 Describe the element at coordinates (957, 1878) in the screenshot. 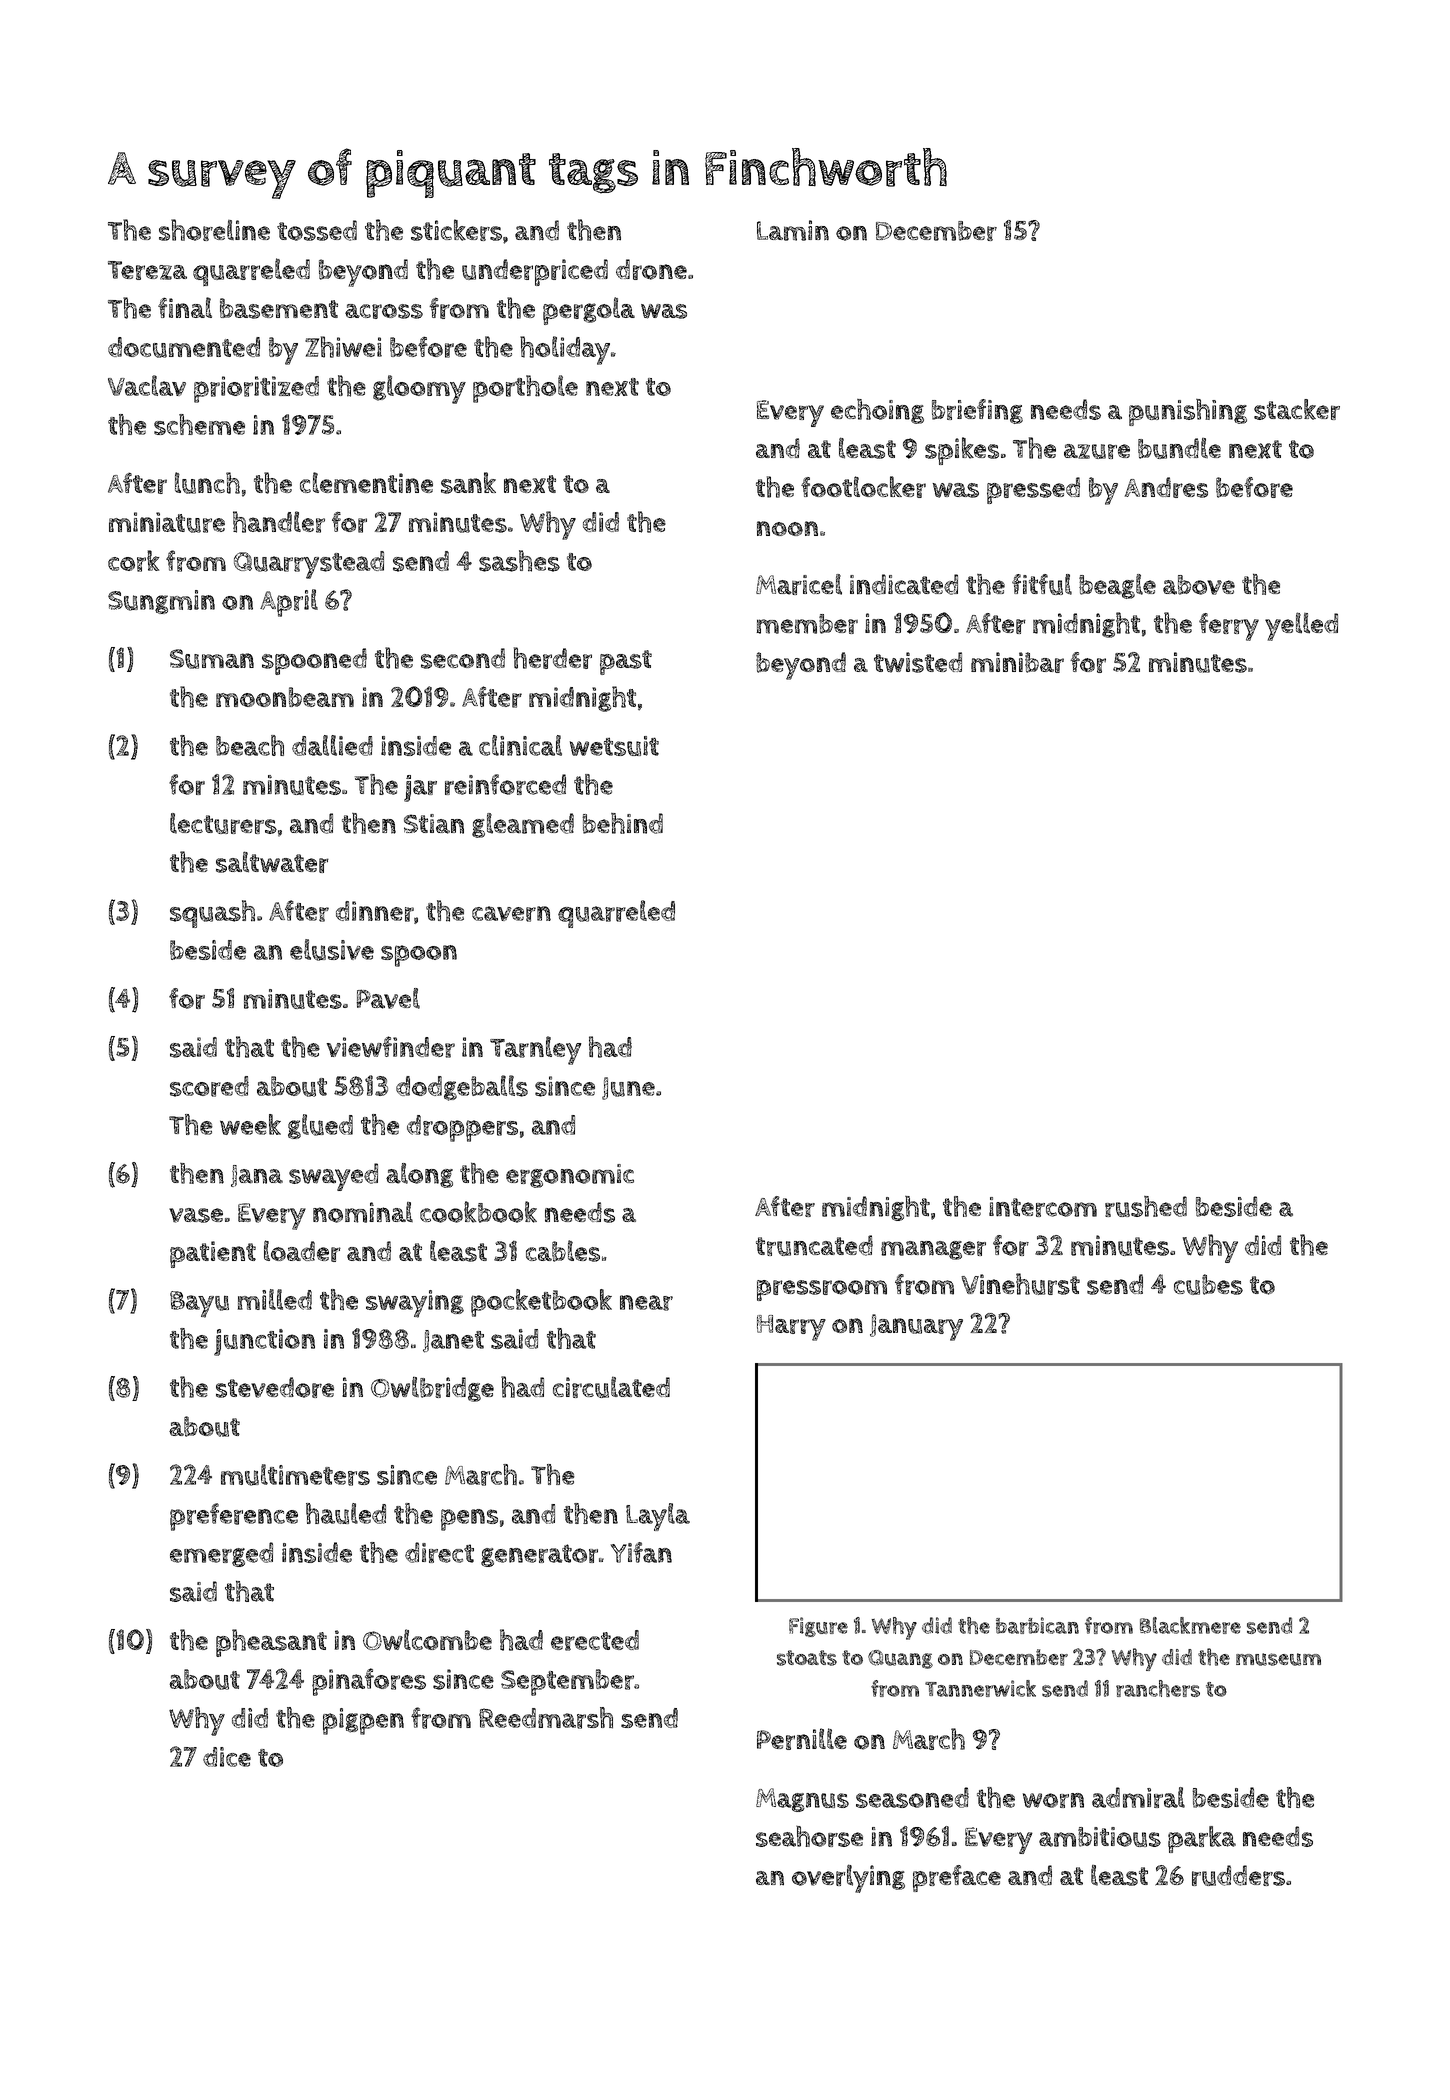

I see `preface` at that location.
